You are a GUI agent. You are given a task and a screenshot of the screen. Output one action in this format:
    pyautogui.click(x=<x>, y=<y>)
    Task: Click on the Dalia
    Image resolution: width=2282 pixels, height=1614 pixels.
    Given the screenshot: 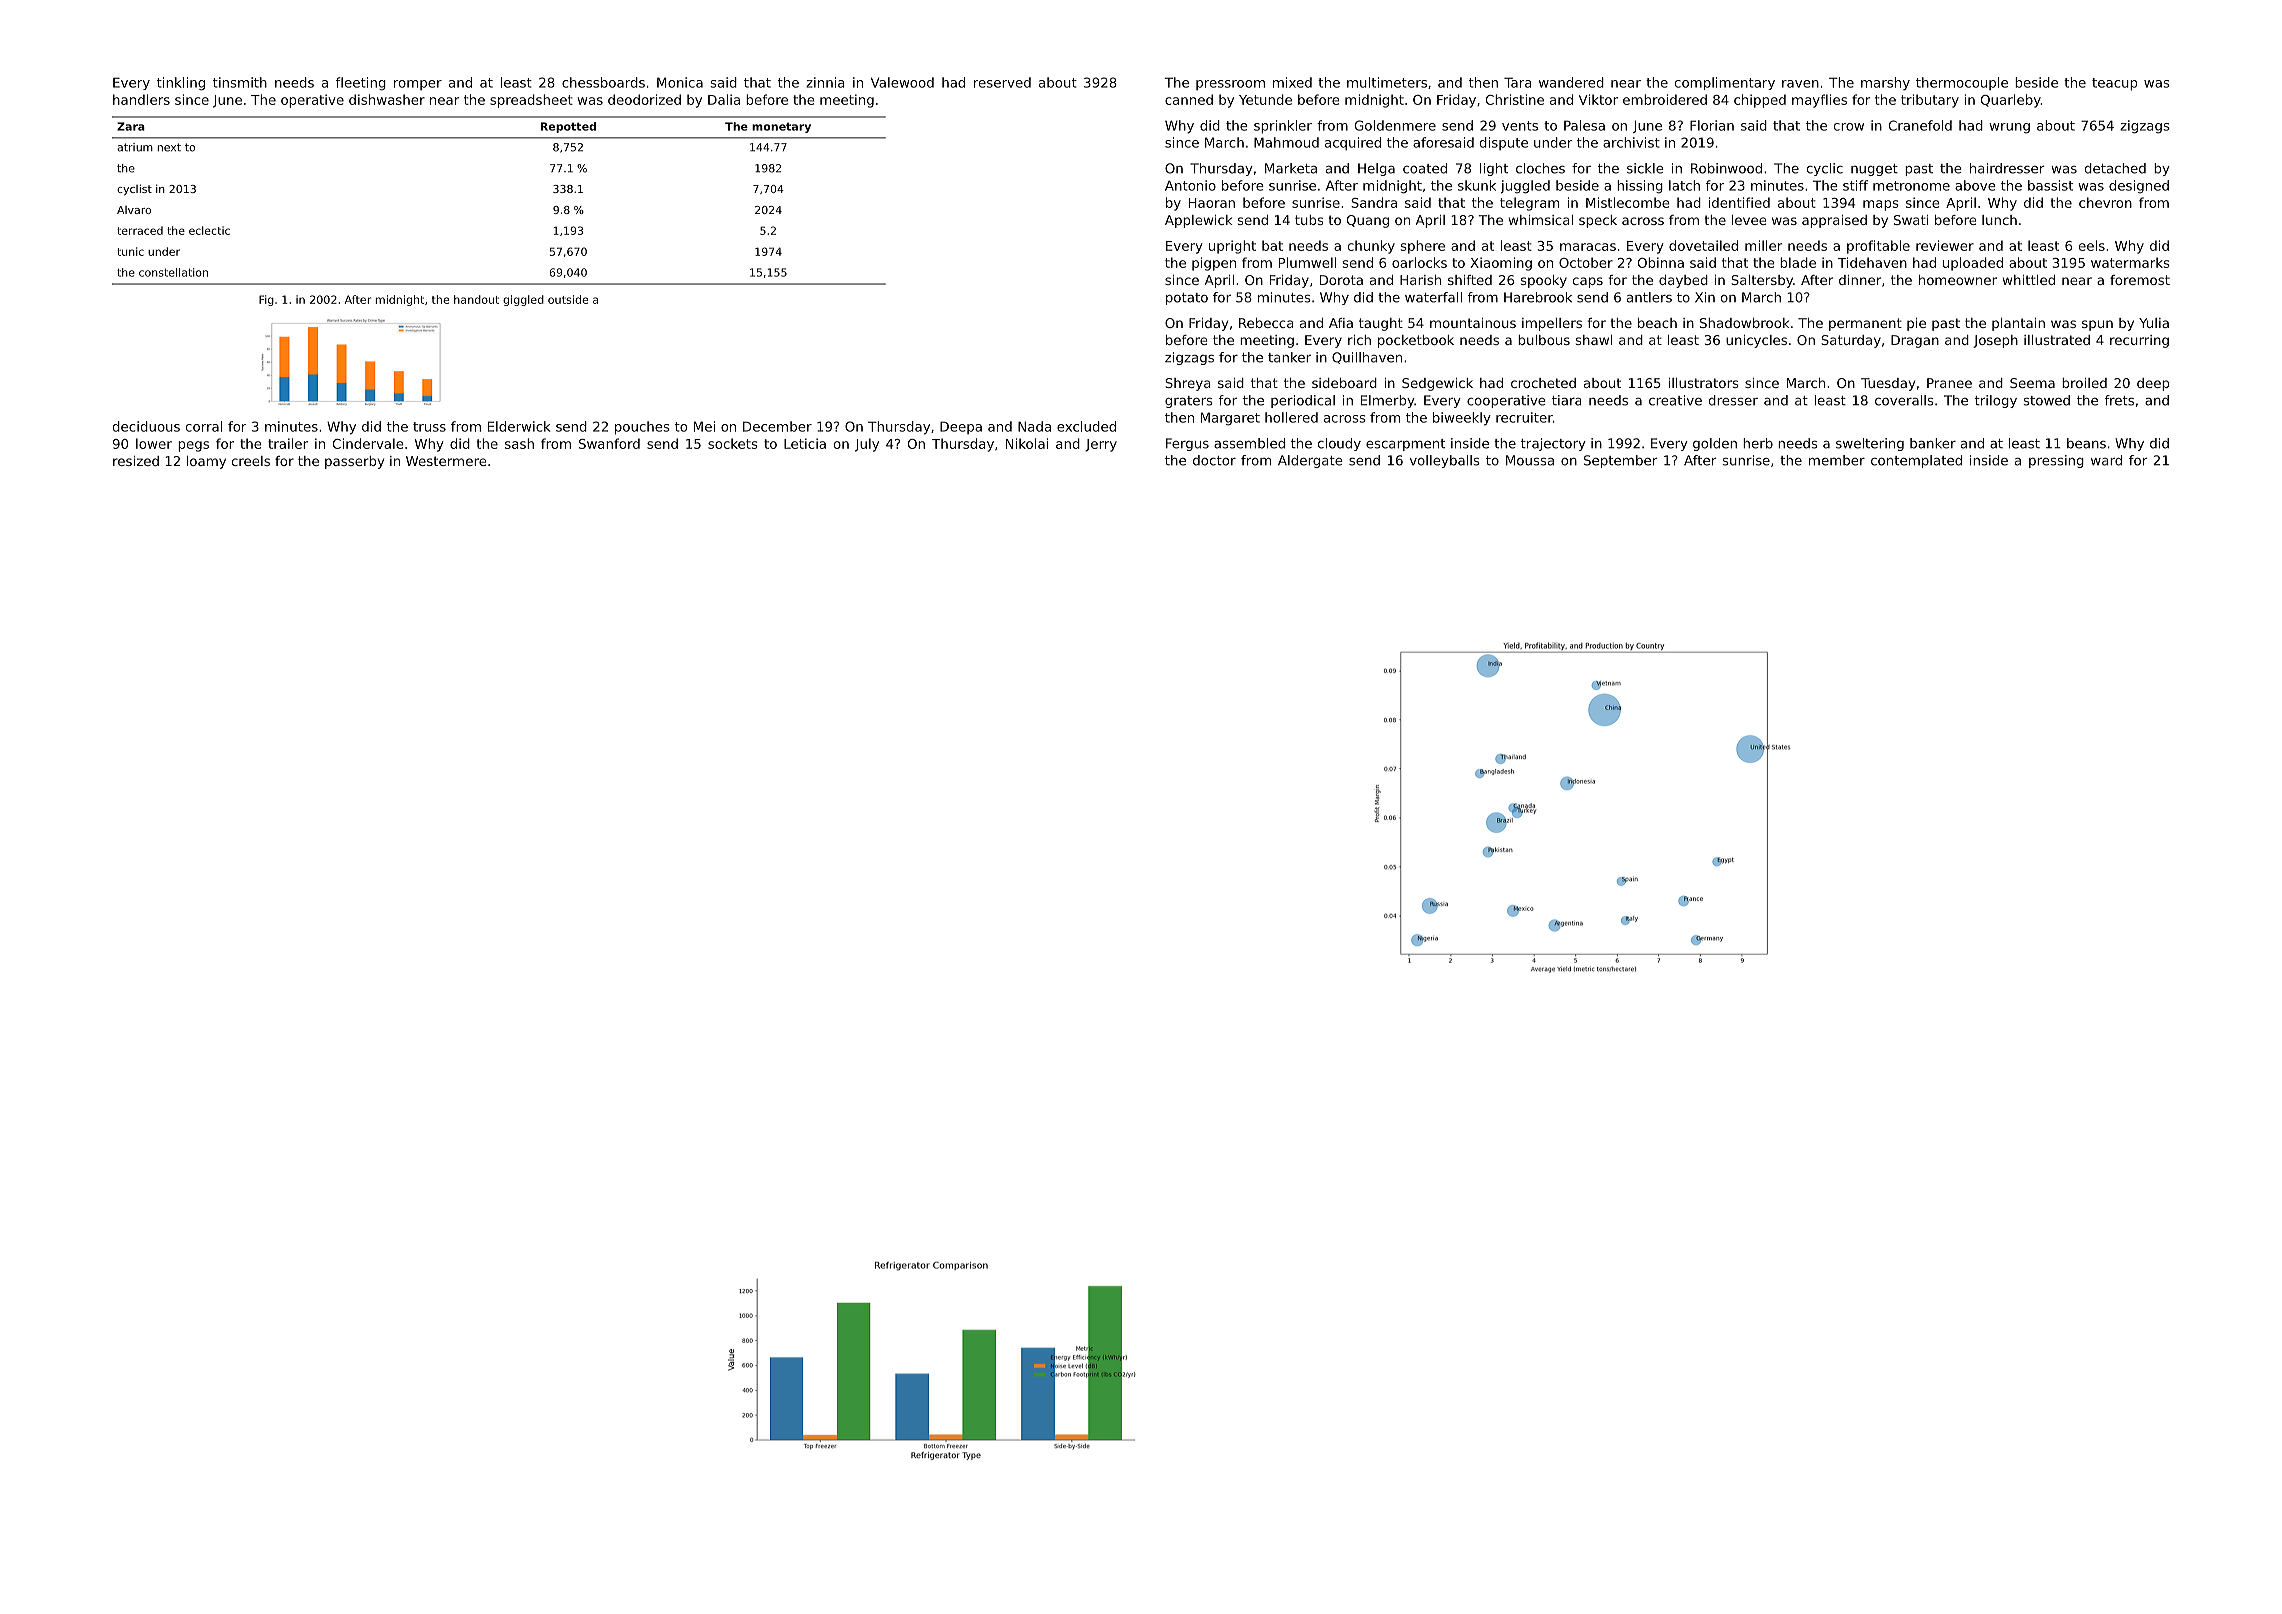 What is the action you would take?
    pyautogui.click(x=724, y=99)
